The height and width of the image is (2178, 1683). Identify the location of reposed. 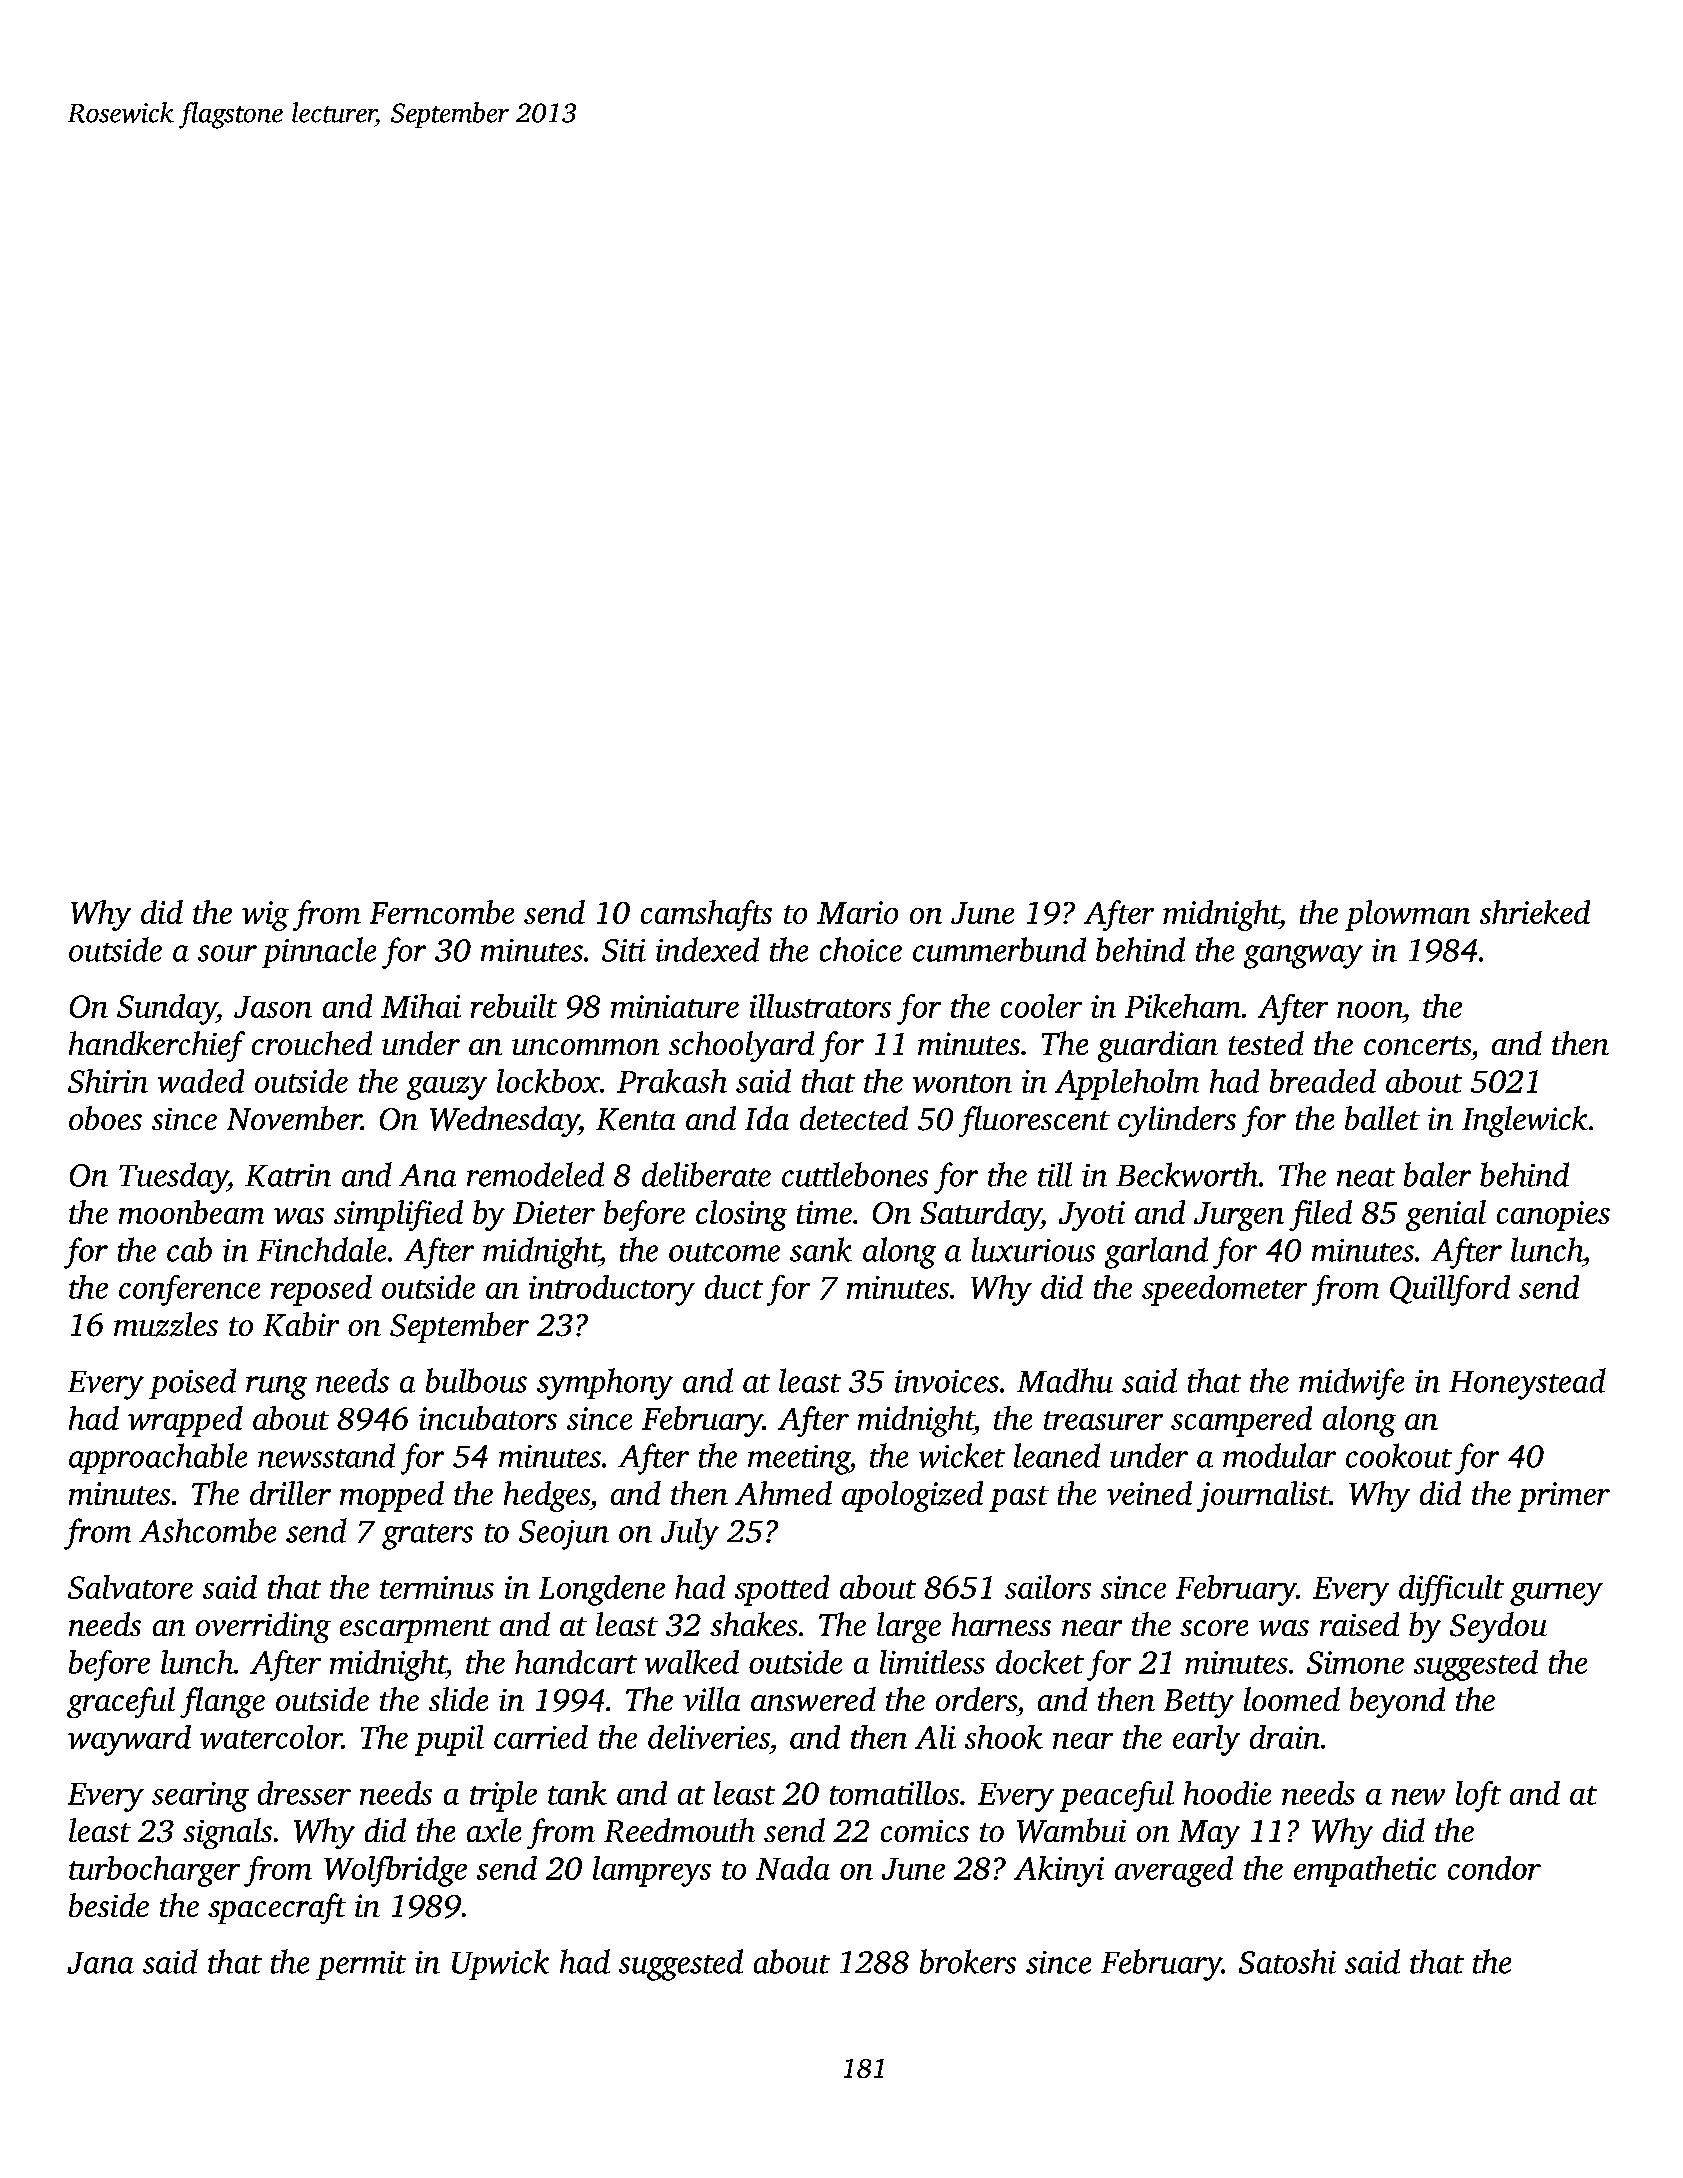
(321, 1290).
